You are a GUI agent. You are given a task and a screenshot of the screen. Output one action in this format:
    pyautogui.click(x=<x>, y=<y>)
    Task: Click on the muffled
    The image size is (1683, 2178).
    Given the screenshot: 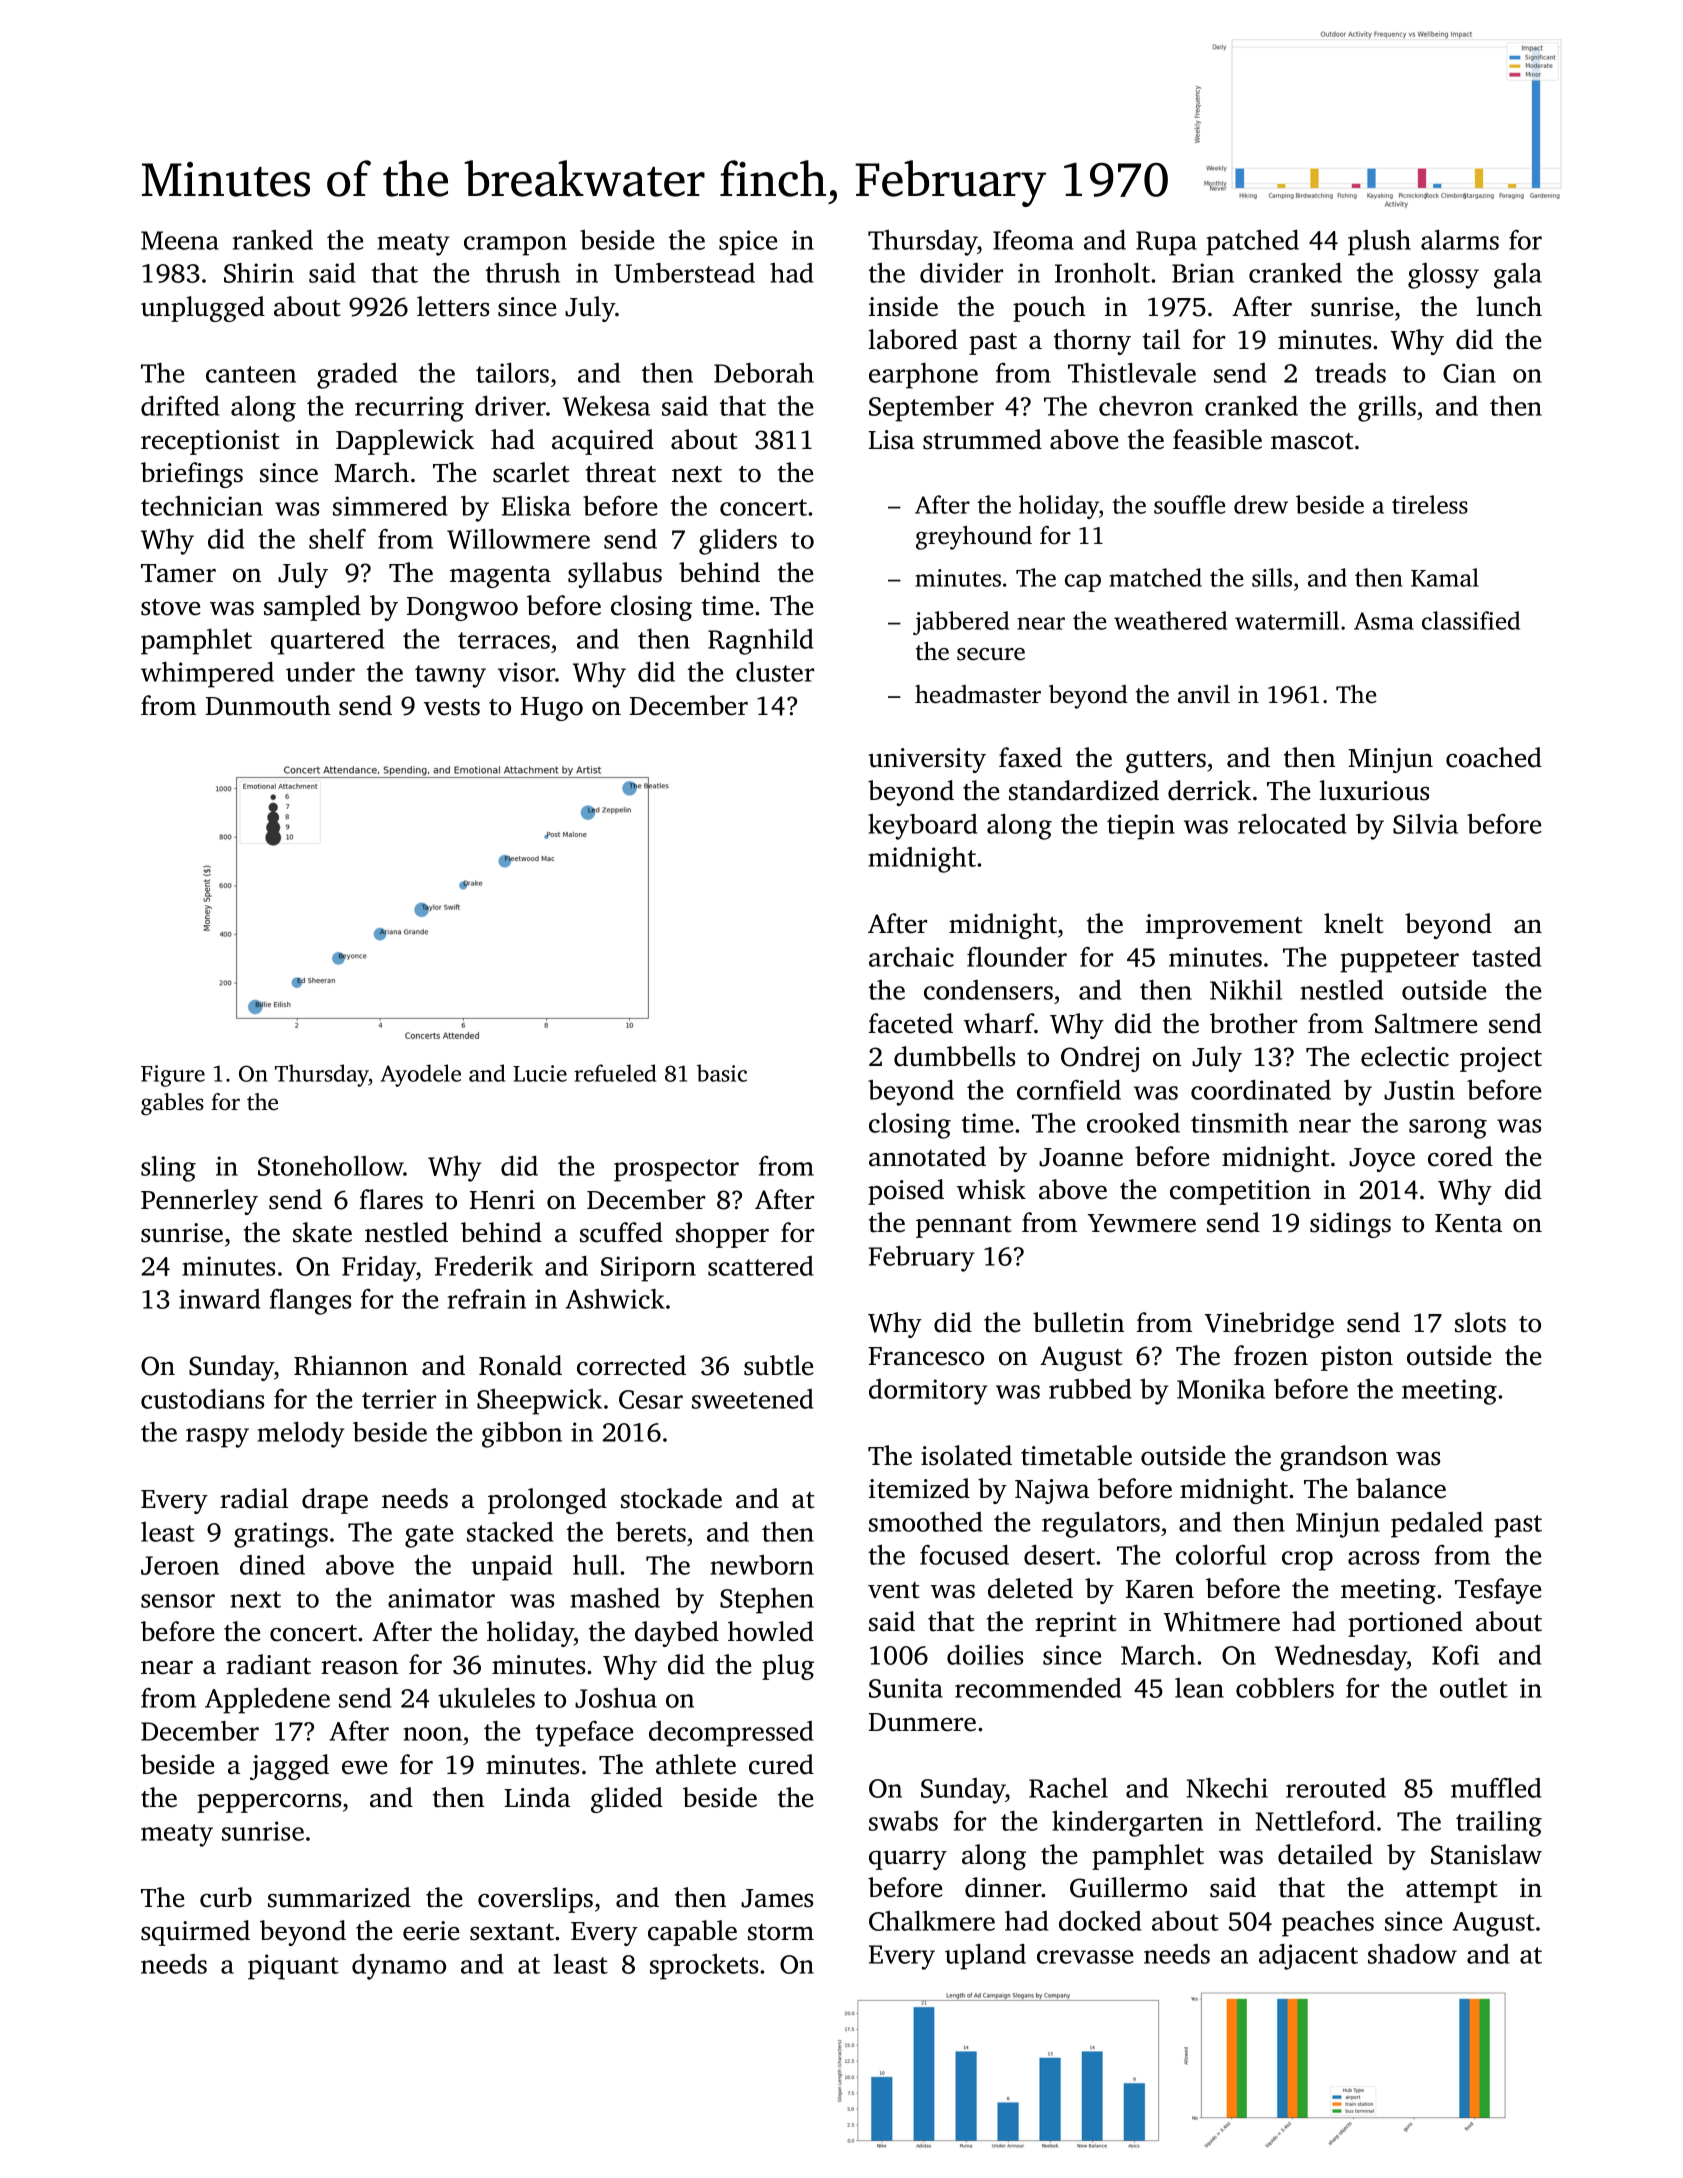 What is the action you would take?
    pyautogui.click(x=1496, y=1788)
